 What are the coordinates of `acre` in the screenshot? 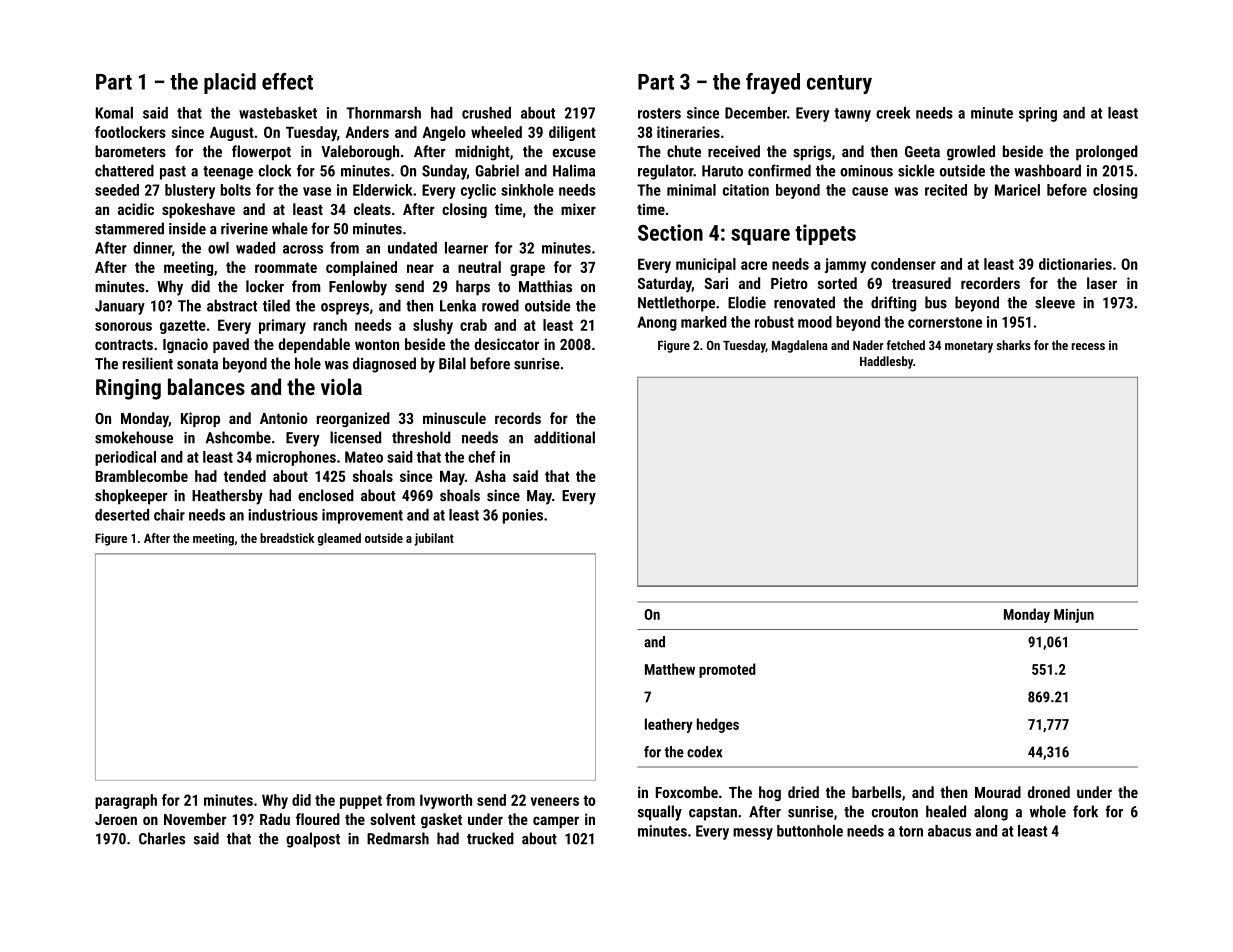 It's located at (754, 265).
